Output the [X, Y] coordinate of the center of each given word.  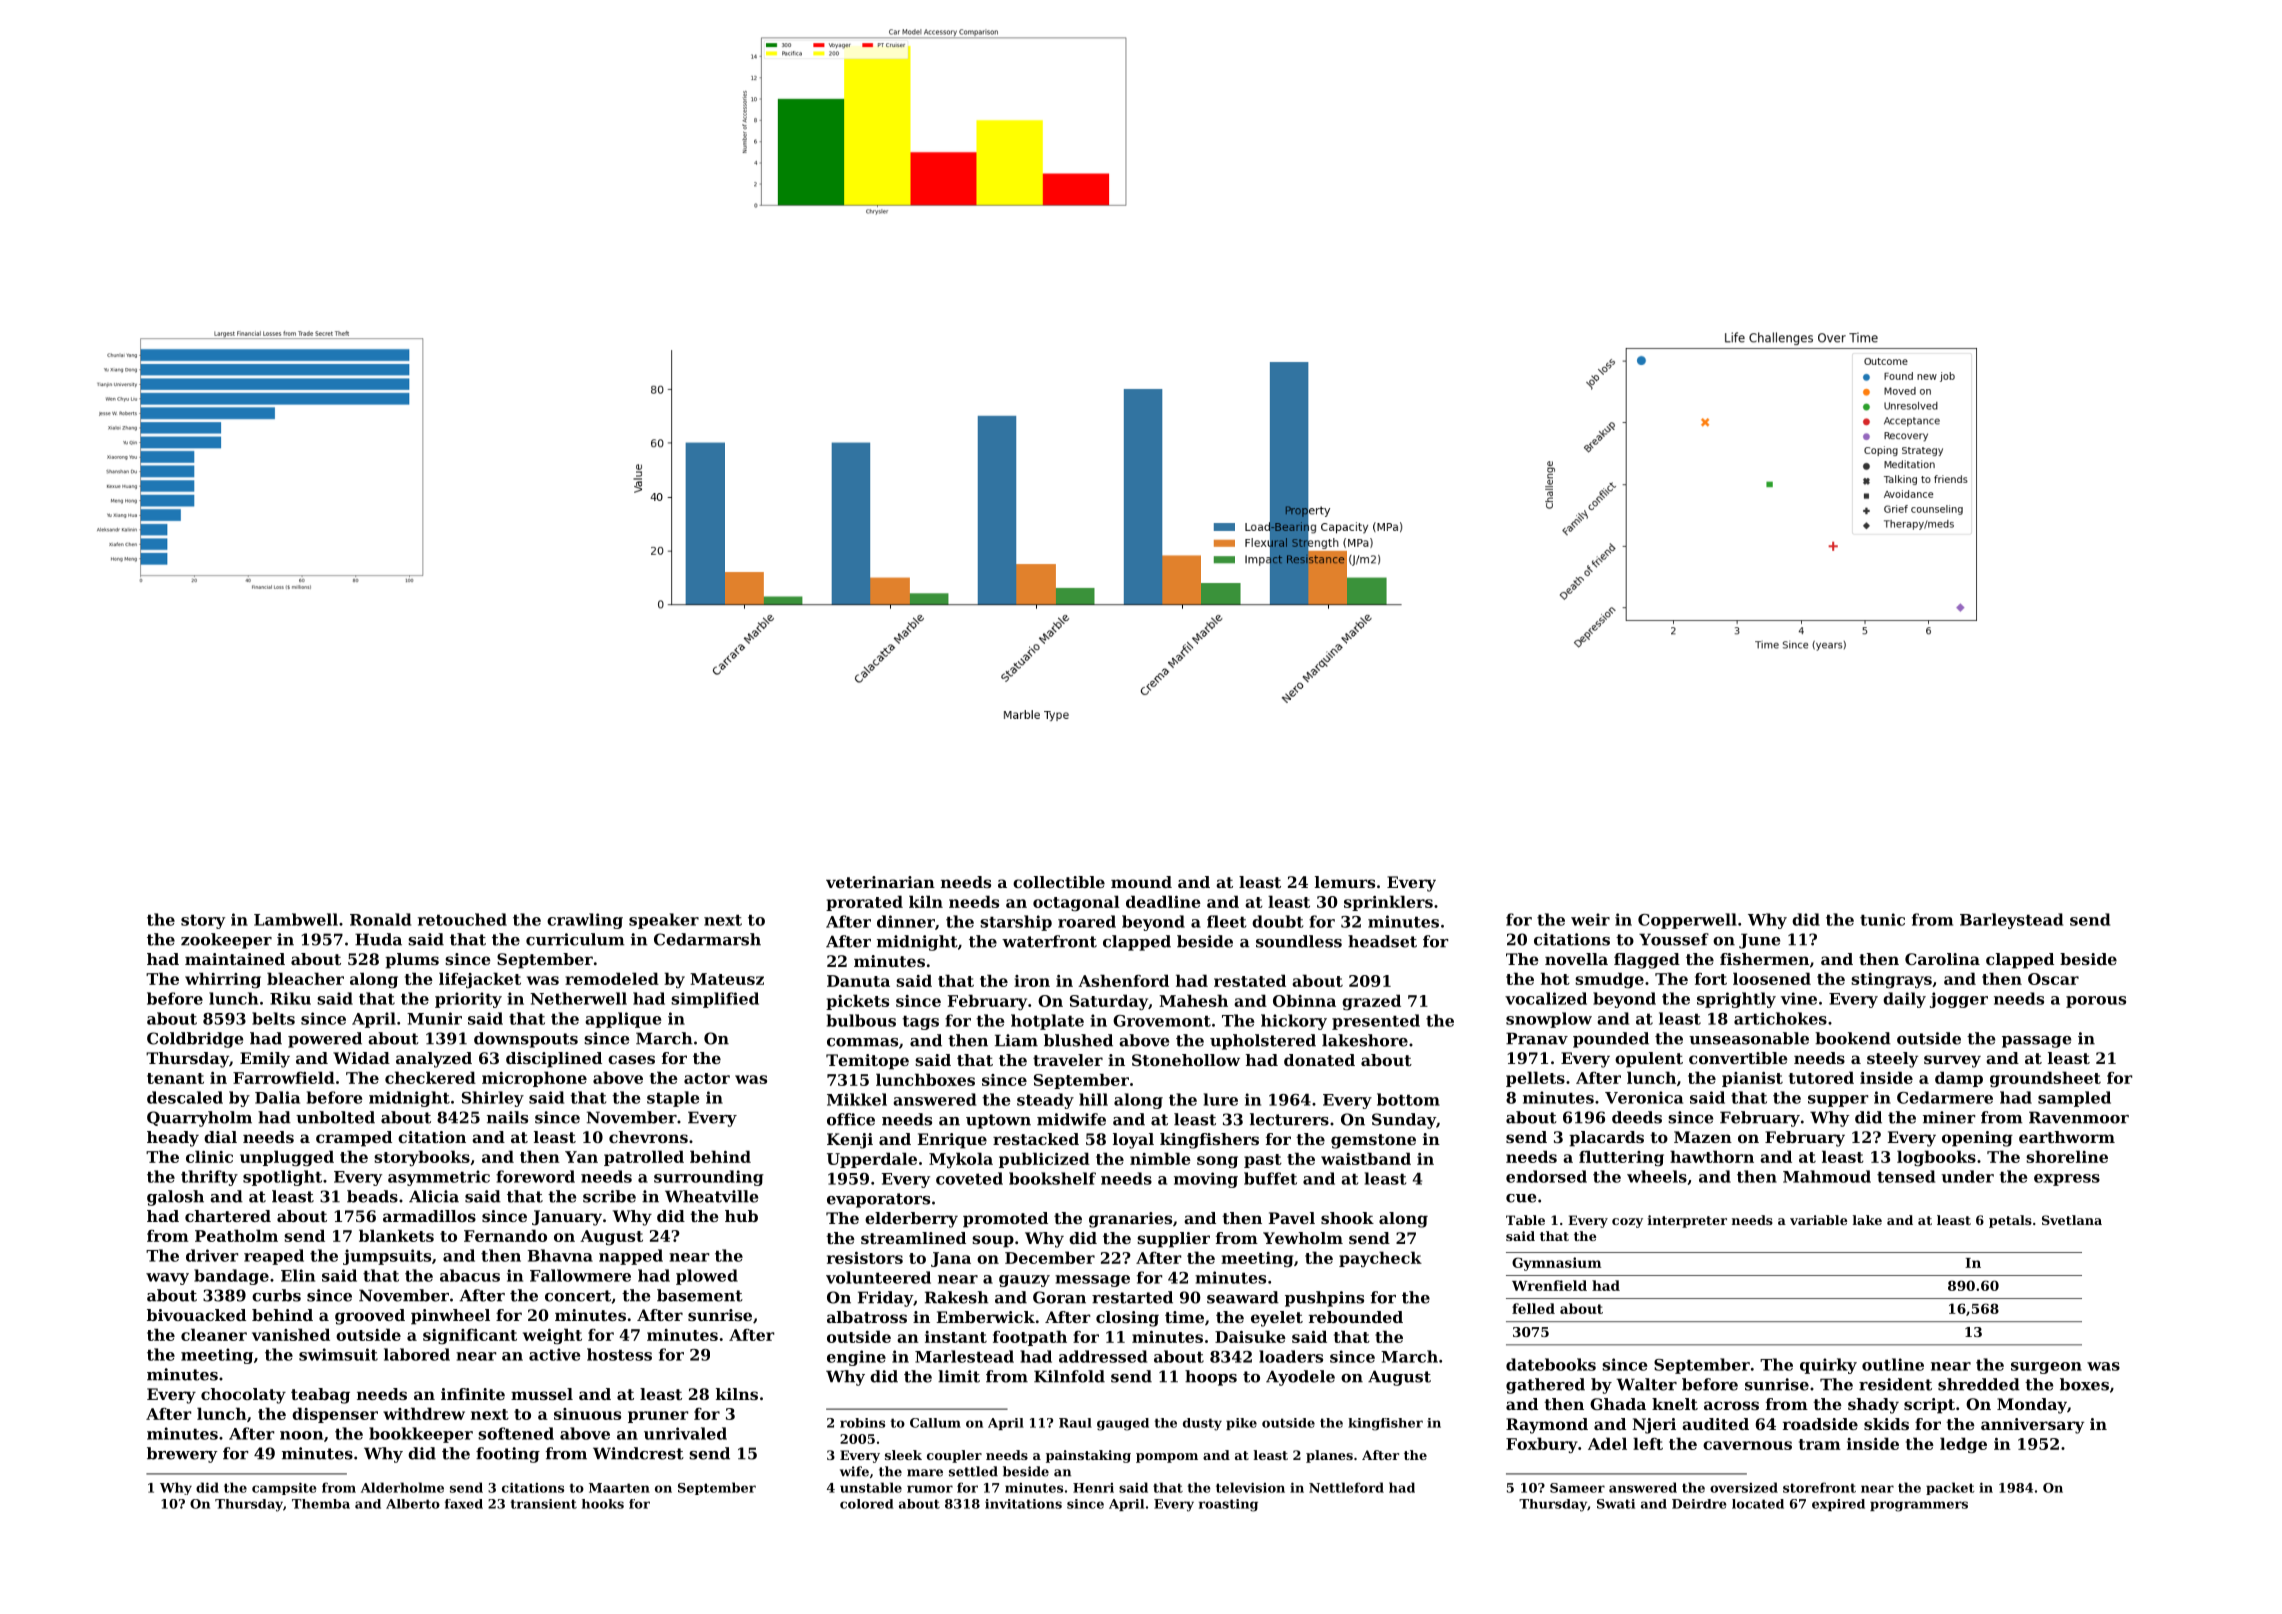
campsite [284, 1488]
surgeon [2046, 1368]
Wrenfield [1549, 1285]
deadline [1163, 901]
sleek [903, 1455]
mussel [542, 1394]
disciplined [554, 1060]
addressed [1103, 1356]
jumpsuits [387, 1257]
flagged [1647, 961]
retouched [462, 919]
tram [1820, 1444]
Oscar [2053, 979]
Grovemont [1162, 1021]
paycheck [1380, 1259]
